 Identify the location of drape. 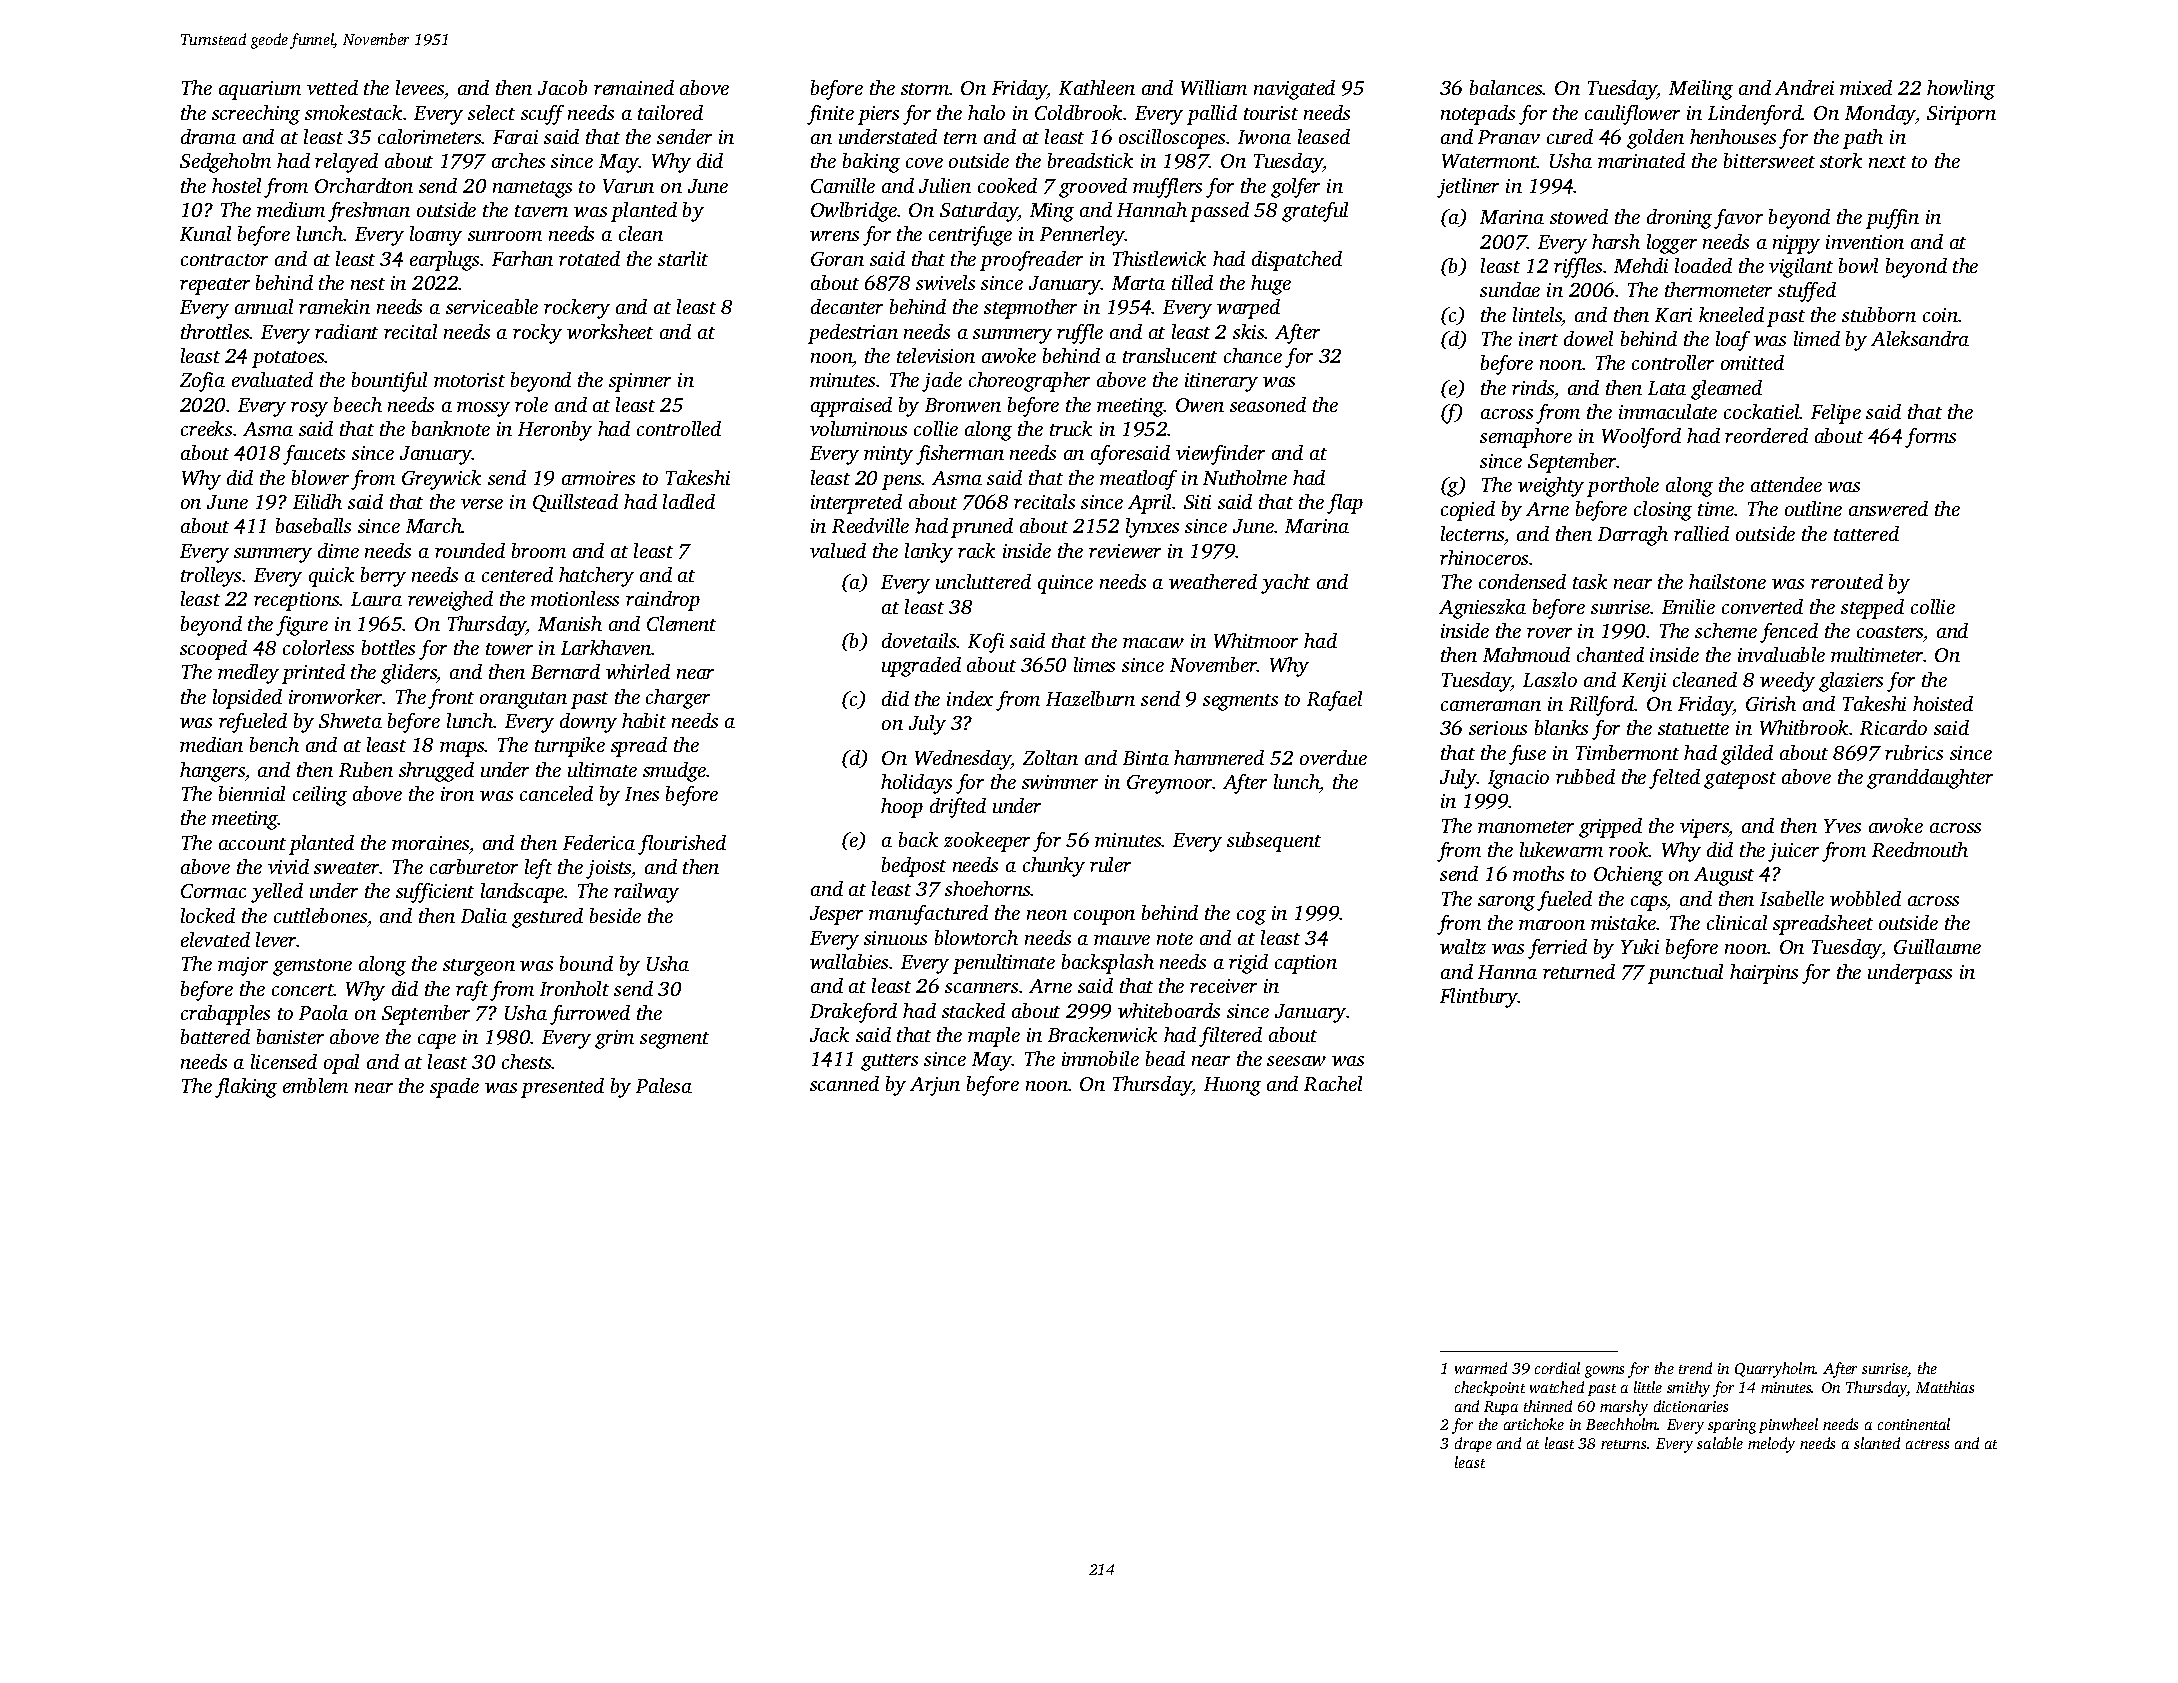
(1473, 1444).
